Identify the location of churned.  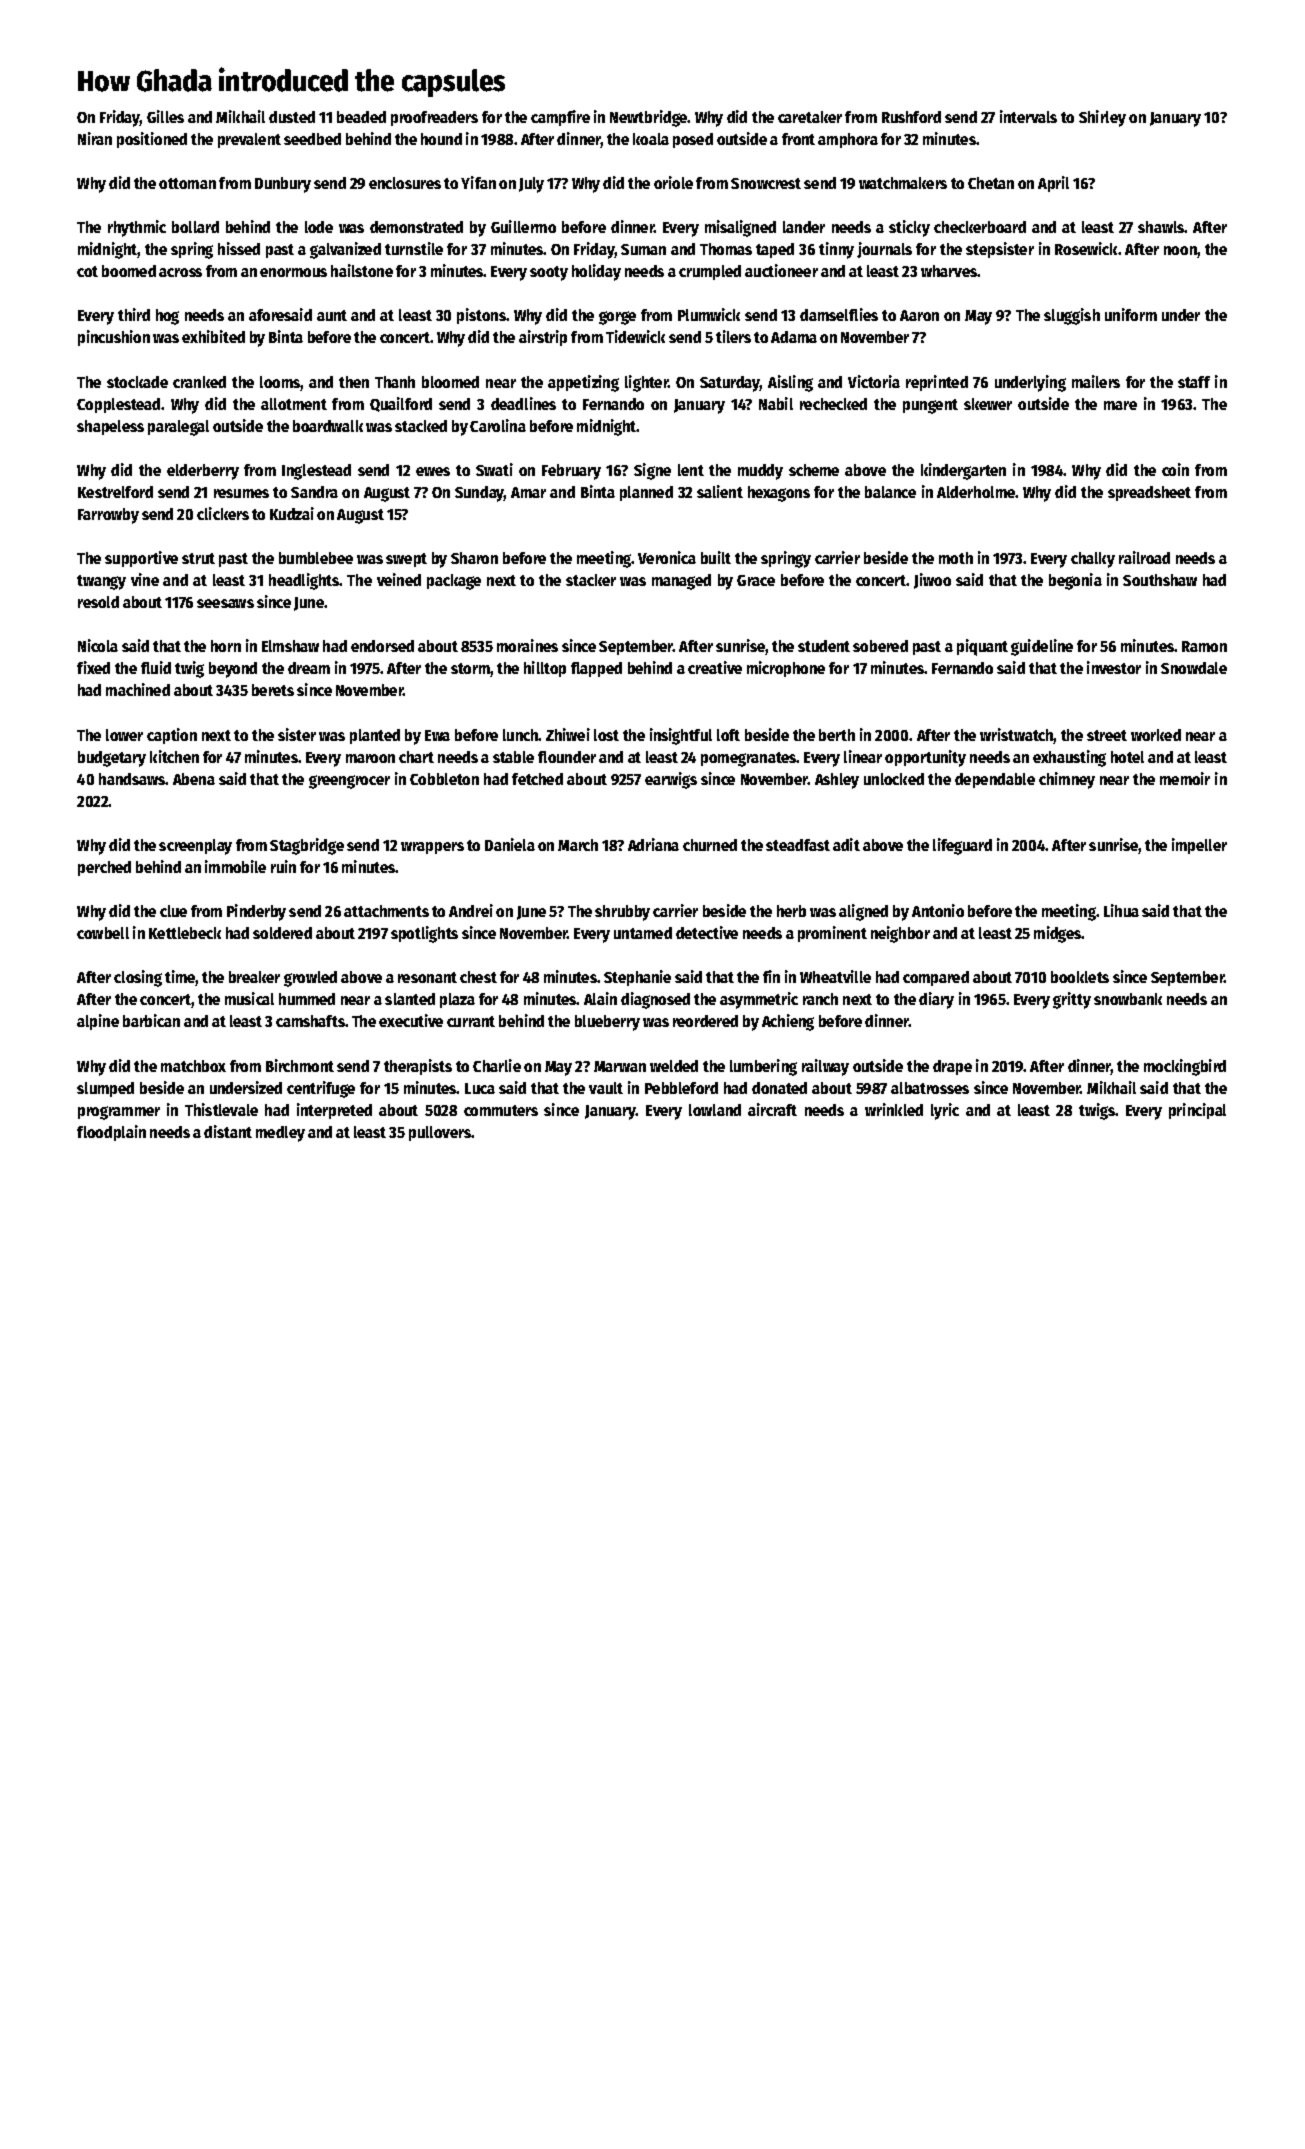
(710, 845).
